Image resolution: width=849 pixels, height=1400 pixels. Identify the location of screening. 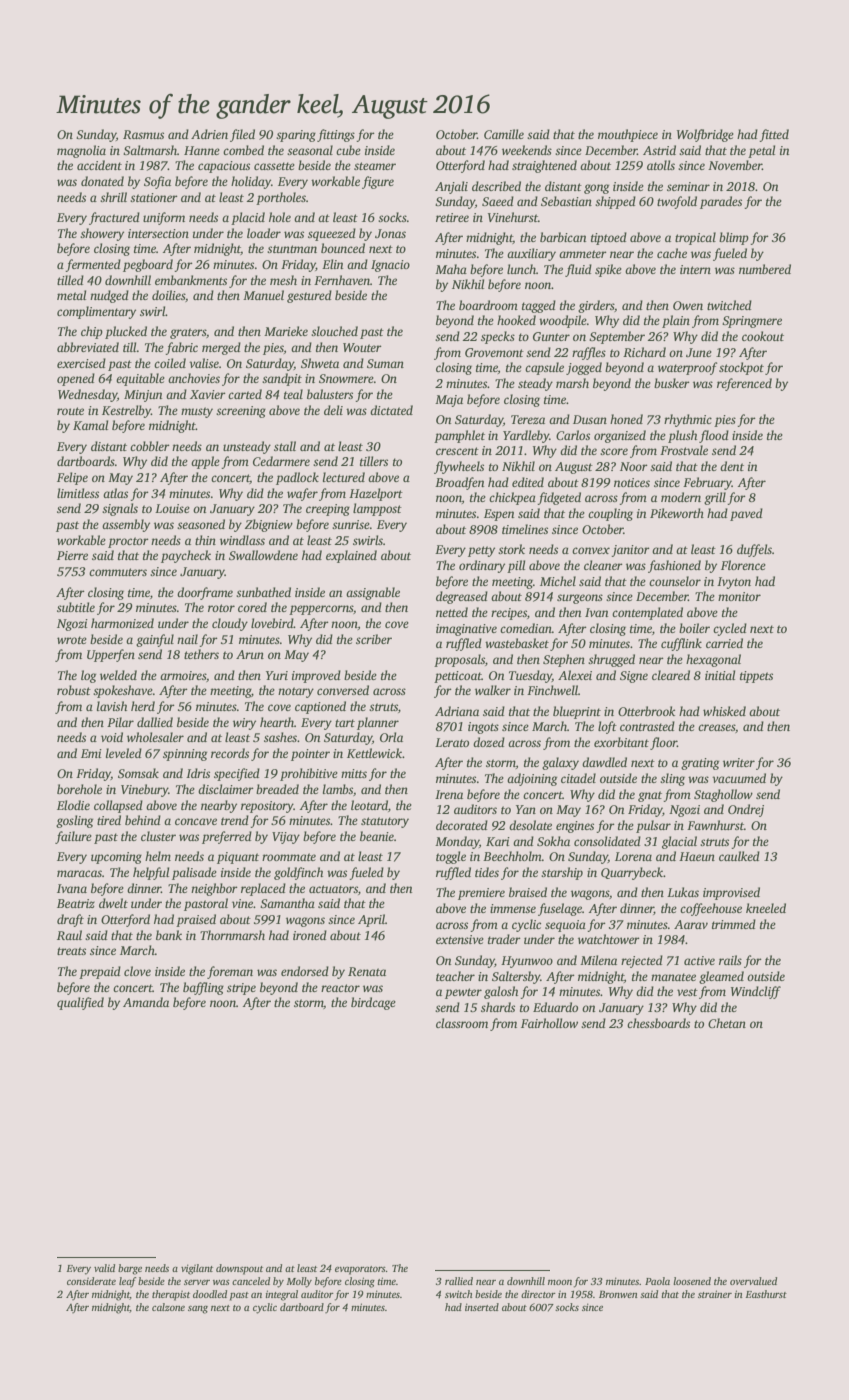
(241, 412).
